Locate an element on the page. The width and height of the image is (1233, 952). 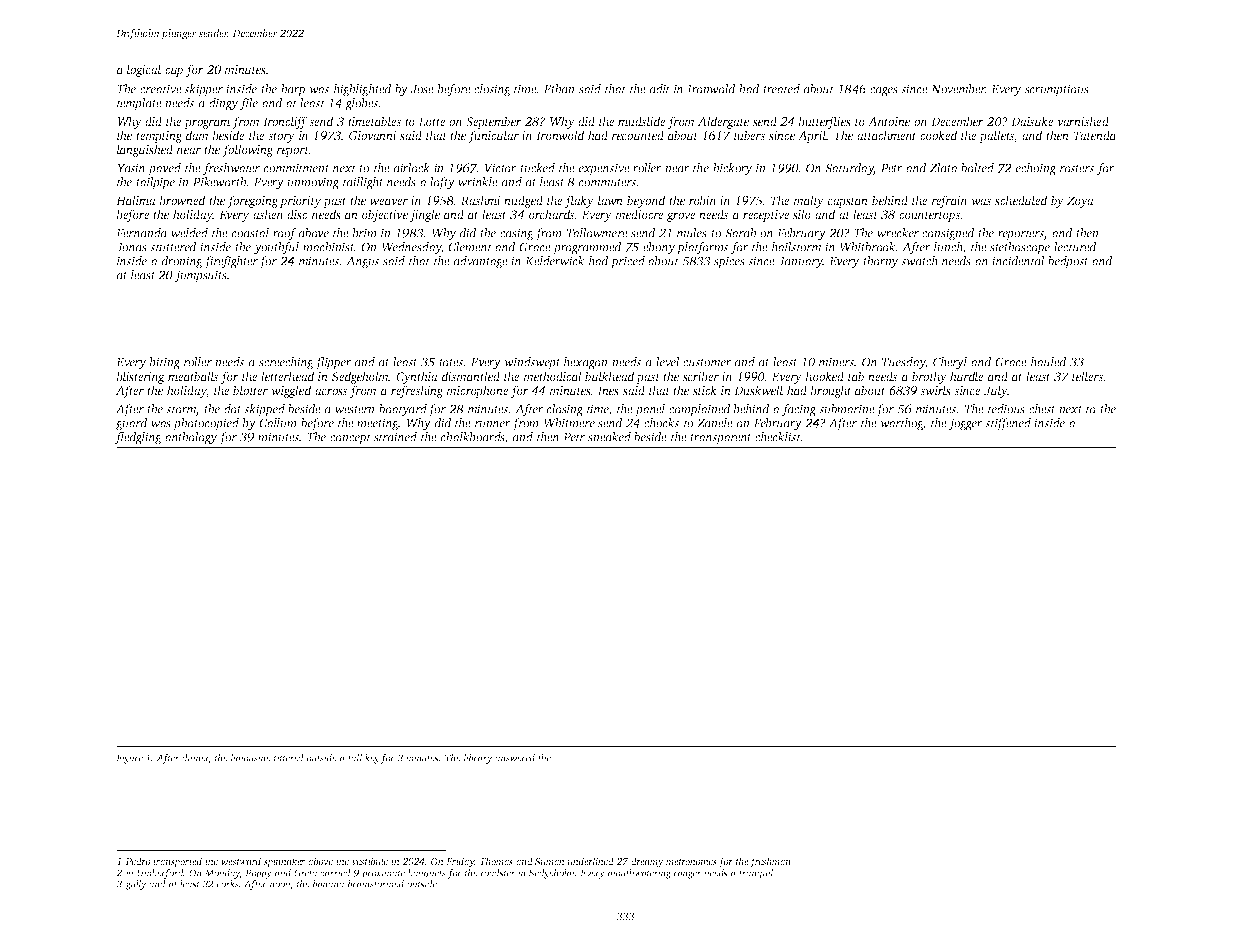
across is located at coordinates (331, 391).
